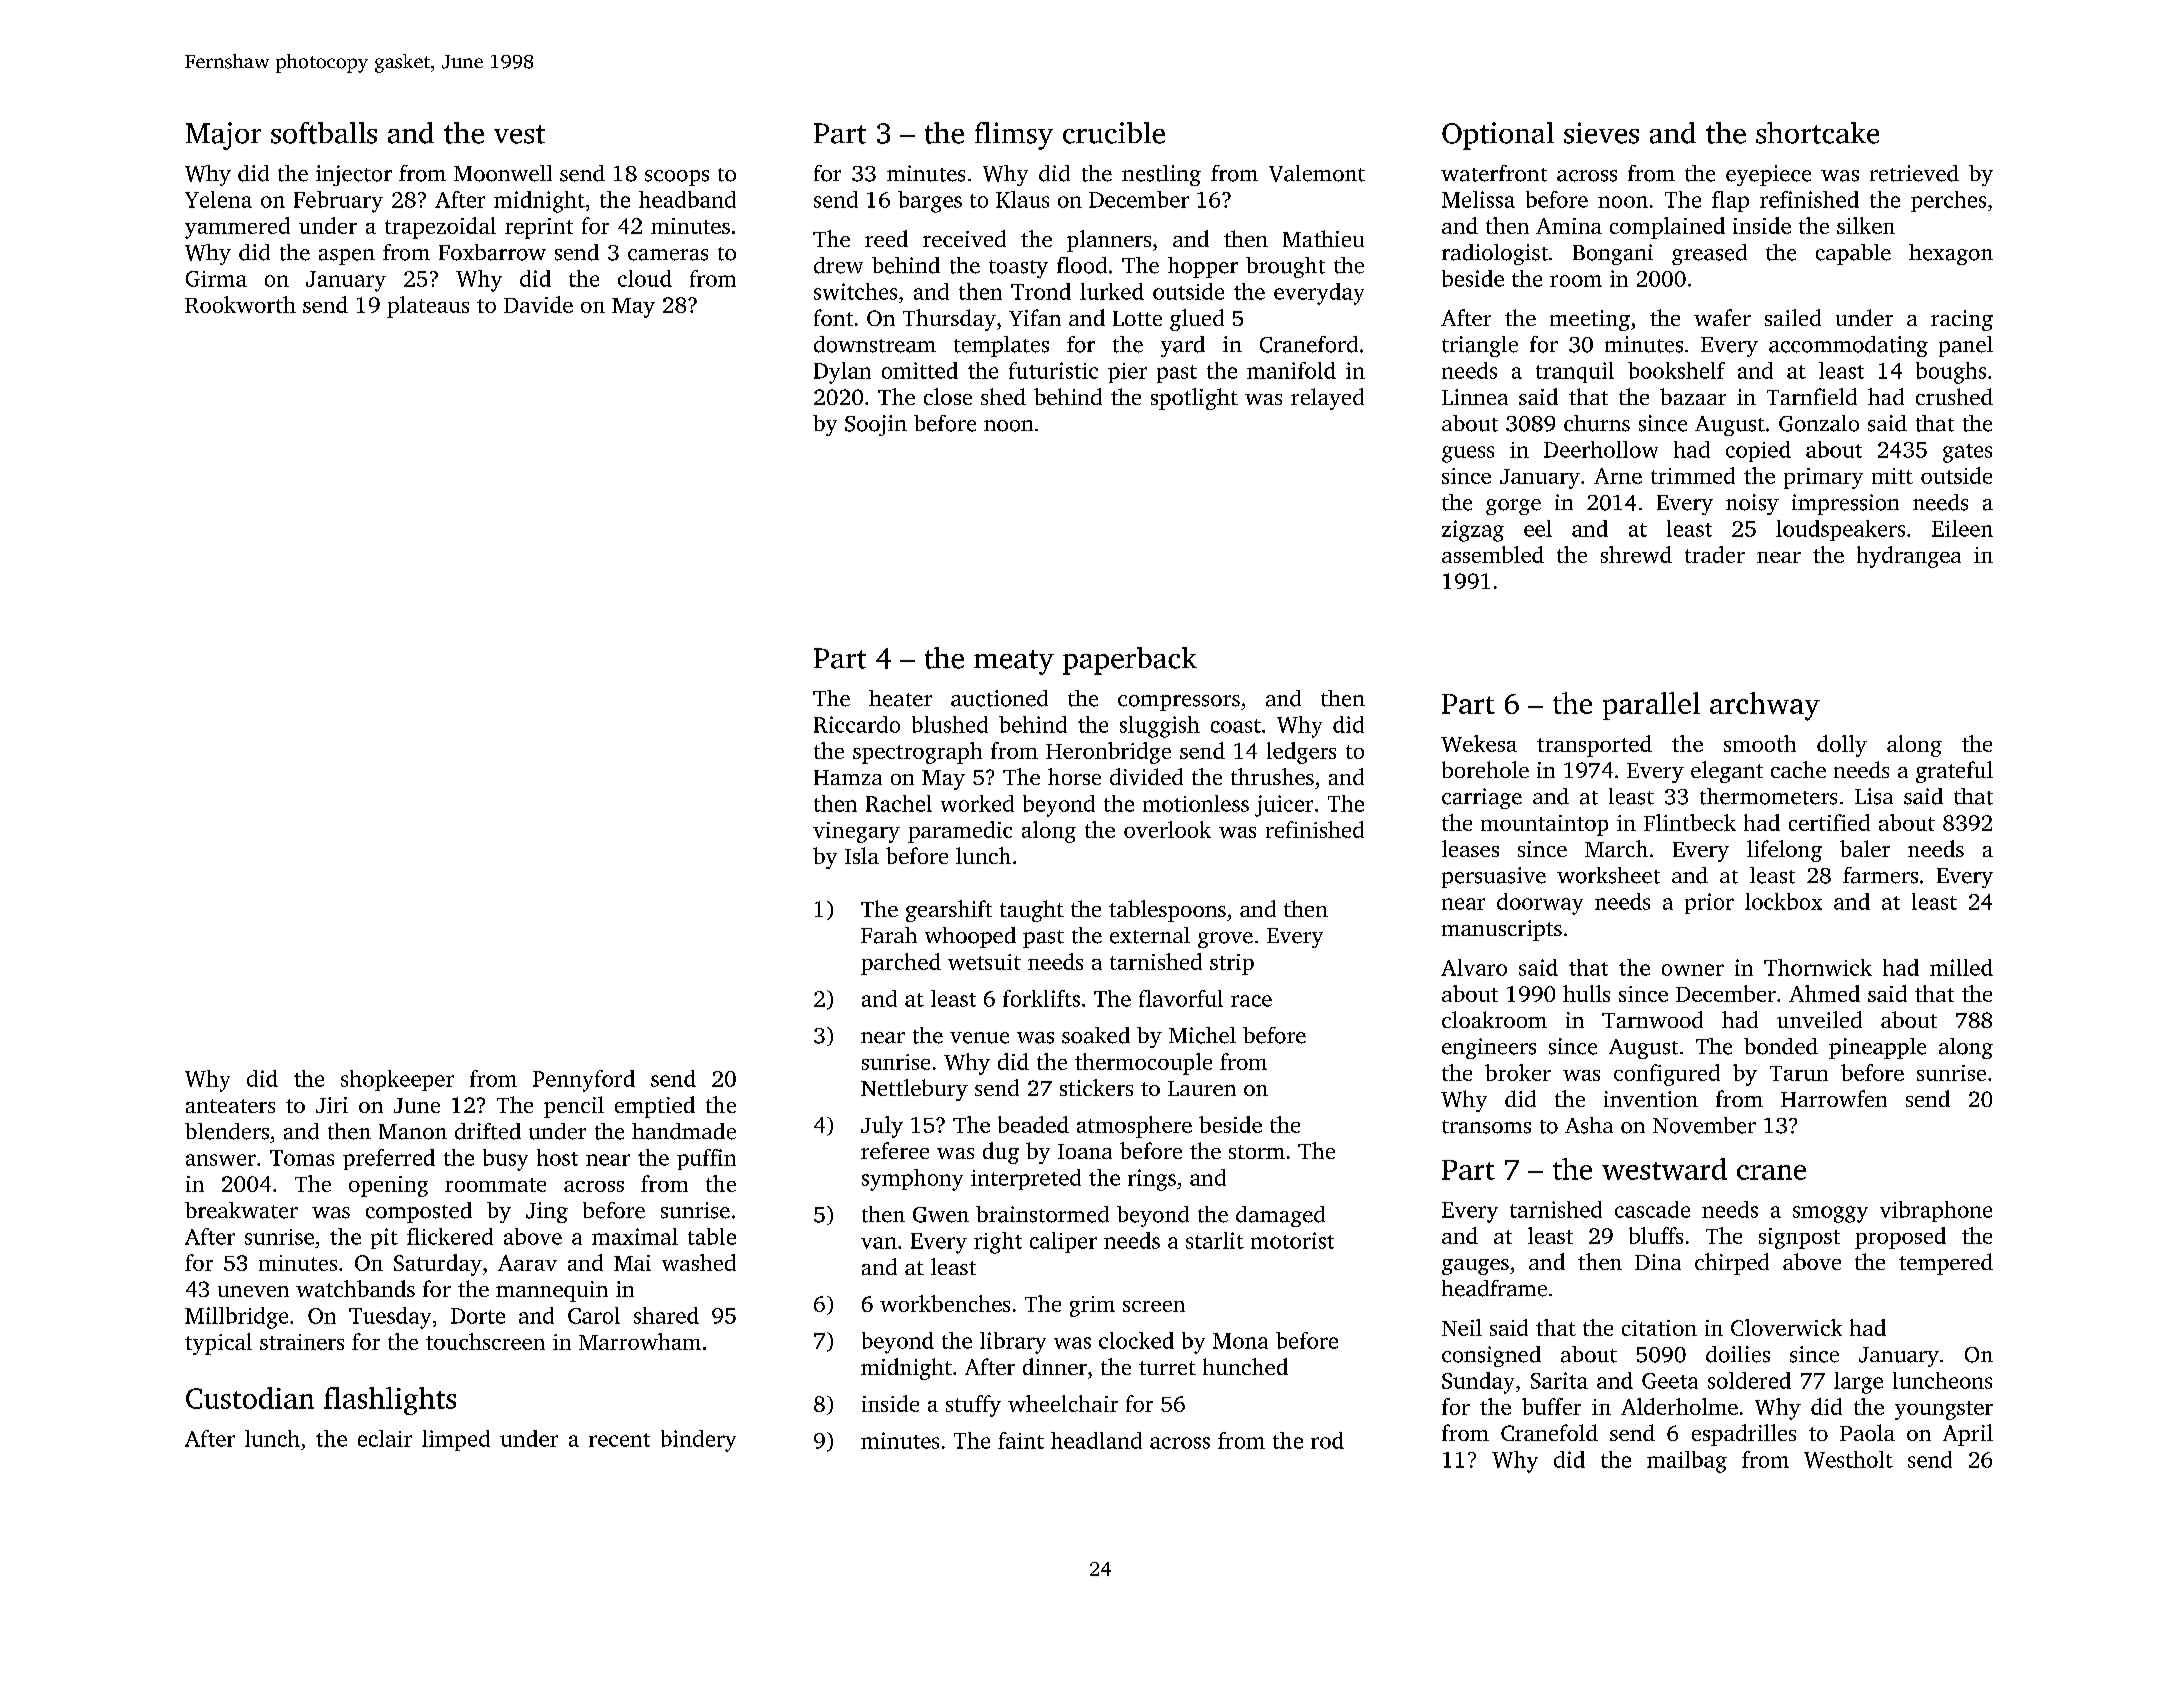 This screenshot has width=2178, height=1683. I want to click on hydrangea, so click(1909, 557).
